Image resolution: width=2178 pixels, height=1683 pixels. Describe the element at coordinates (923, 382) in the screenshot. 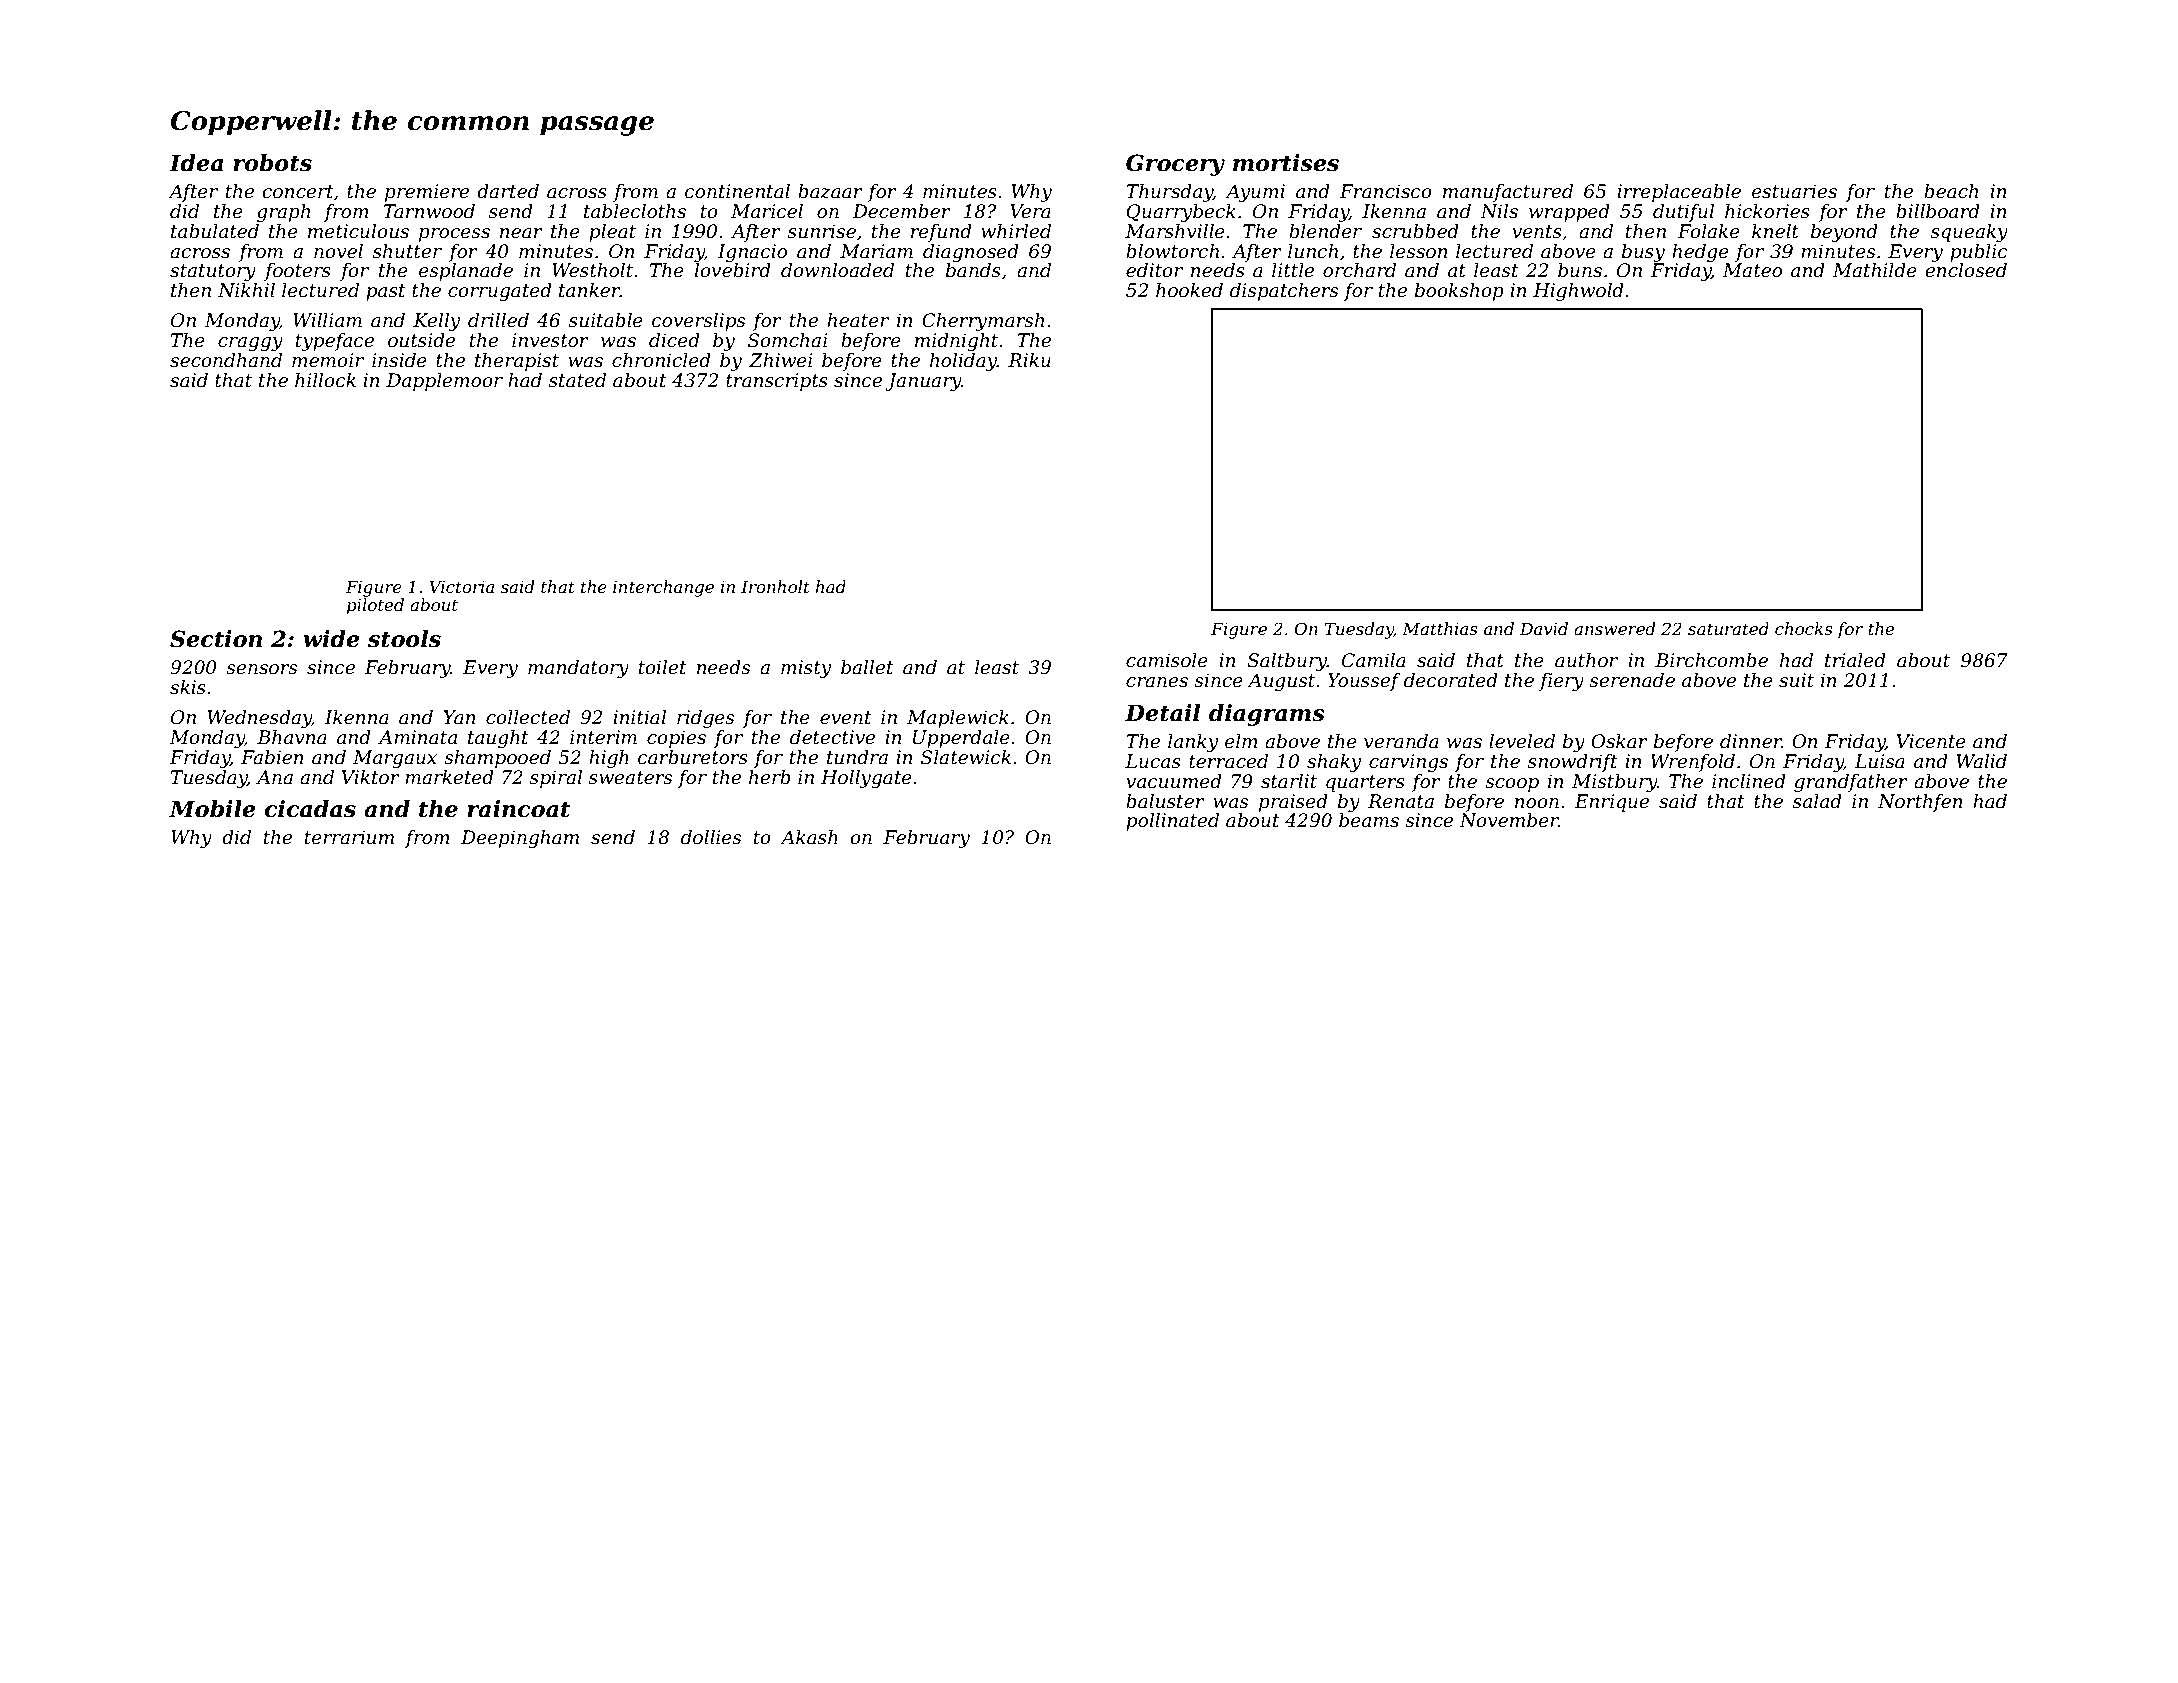

I see `January` at that location.
